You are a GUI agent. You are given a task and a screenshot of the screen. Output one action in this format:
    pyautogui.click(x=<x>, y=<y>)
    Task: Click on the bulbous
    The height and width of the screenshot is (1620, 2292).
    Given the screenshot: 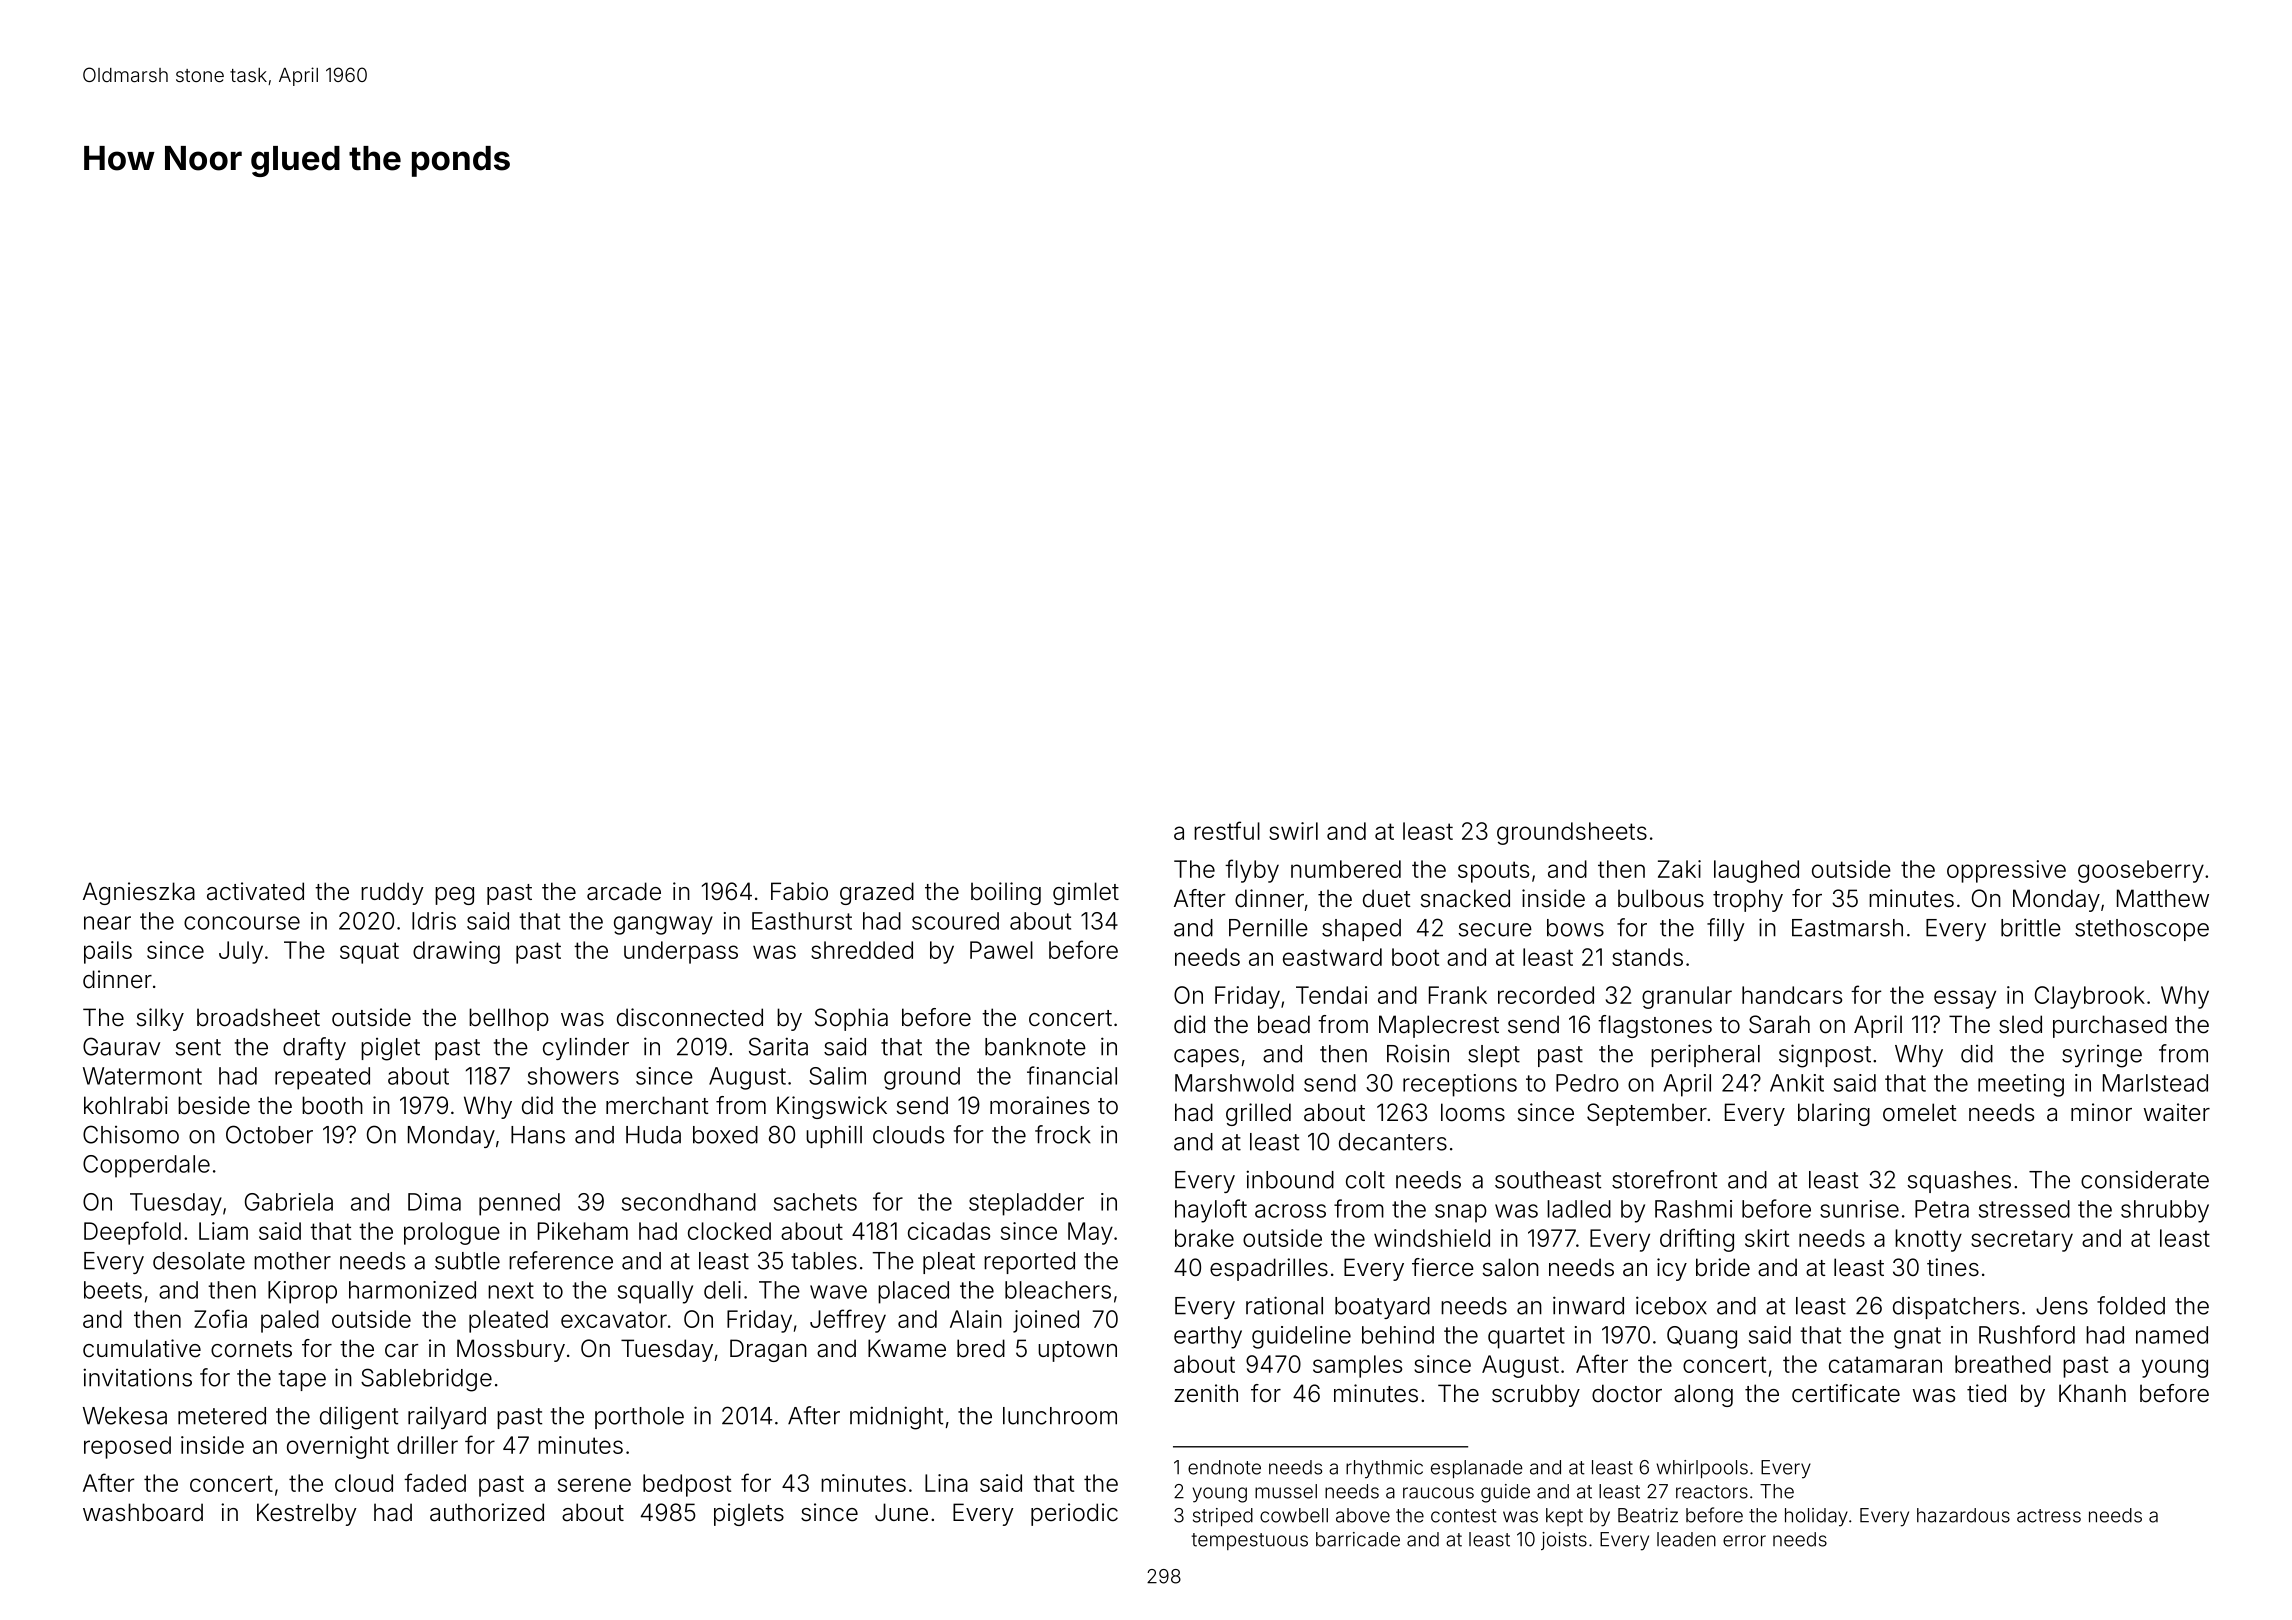 What is the action you would take?
    pyautogui.click(x=1661, y=898)
